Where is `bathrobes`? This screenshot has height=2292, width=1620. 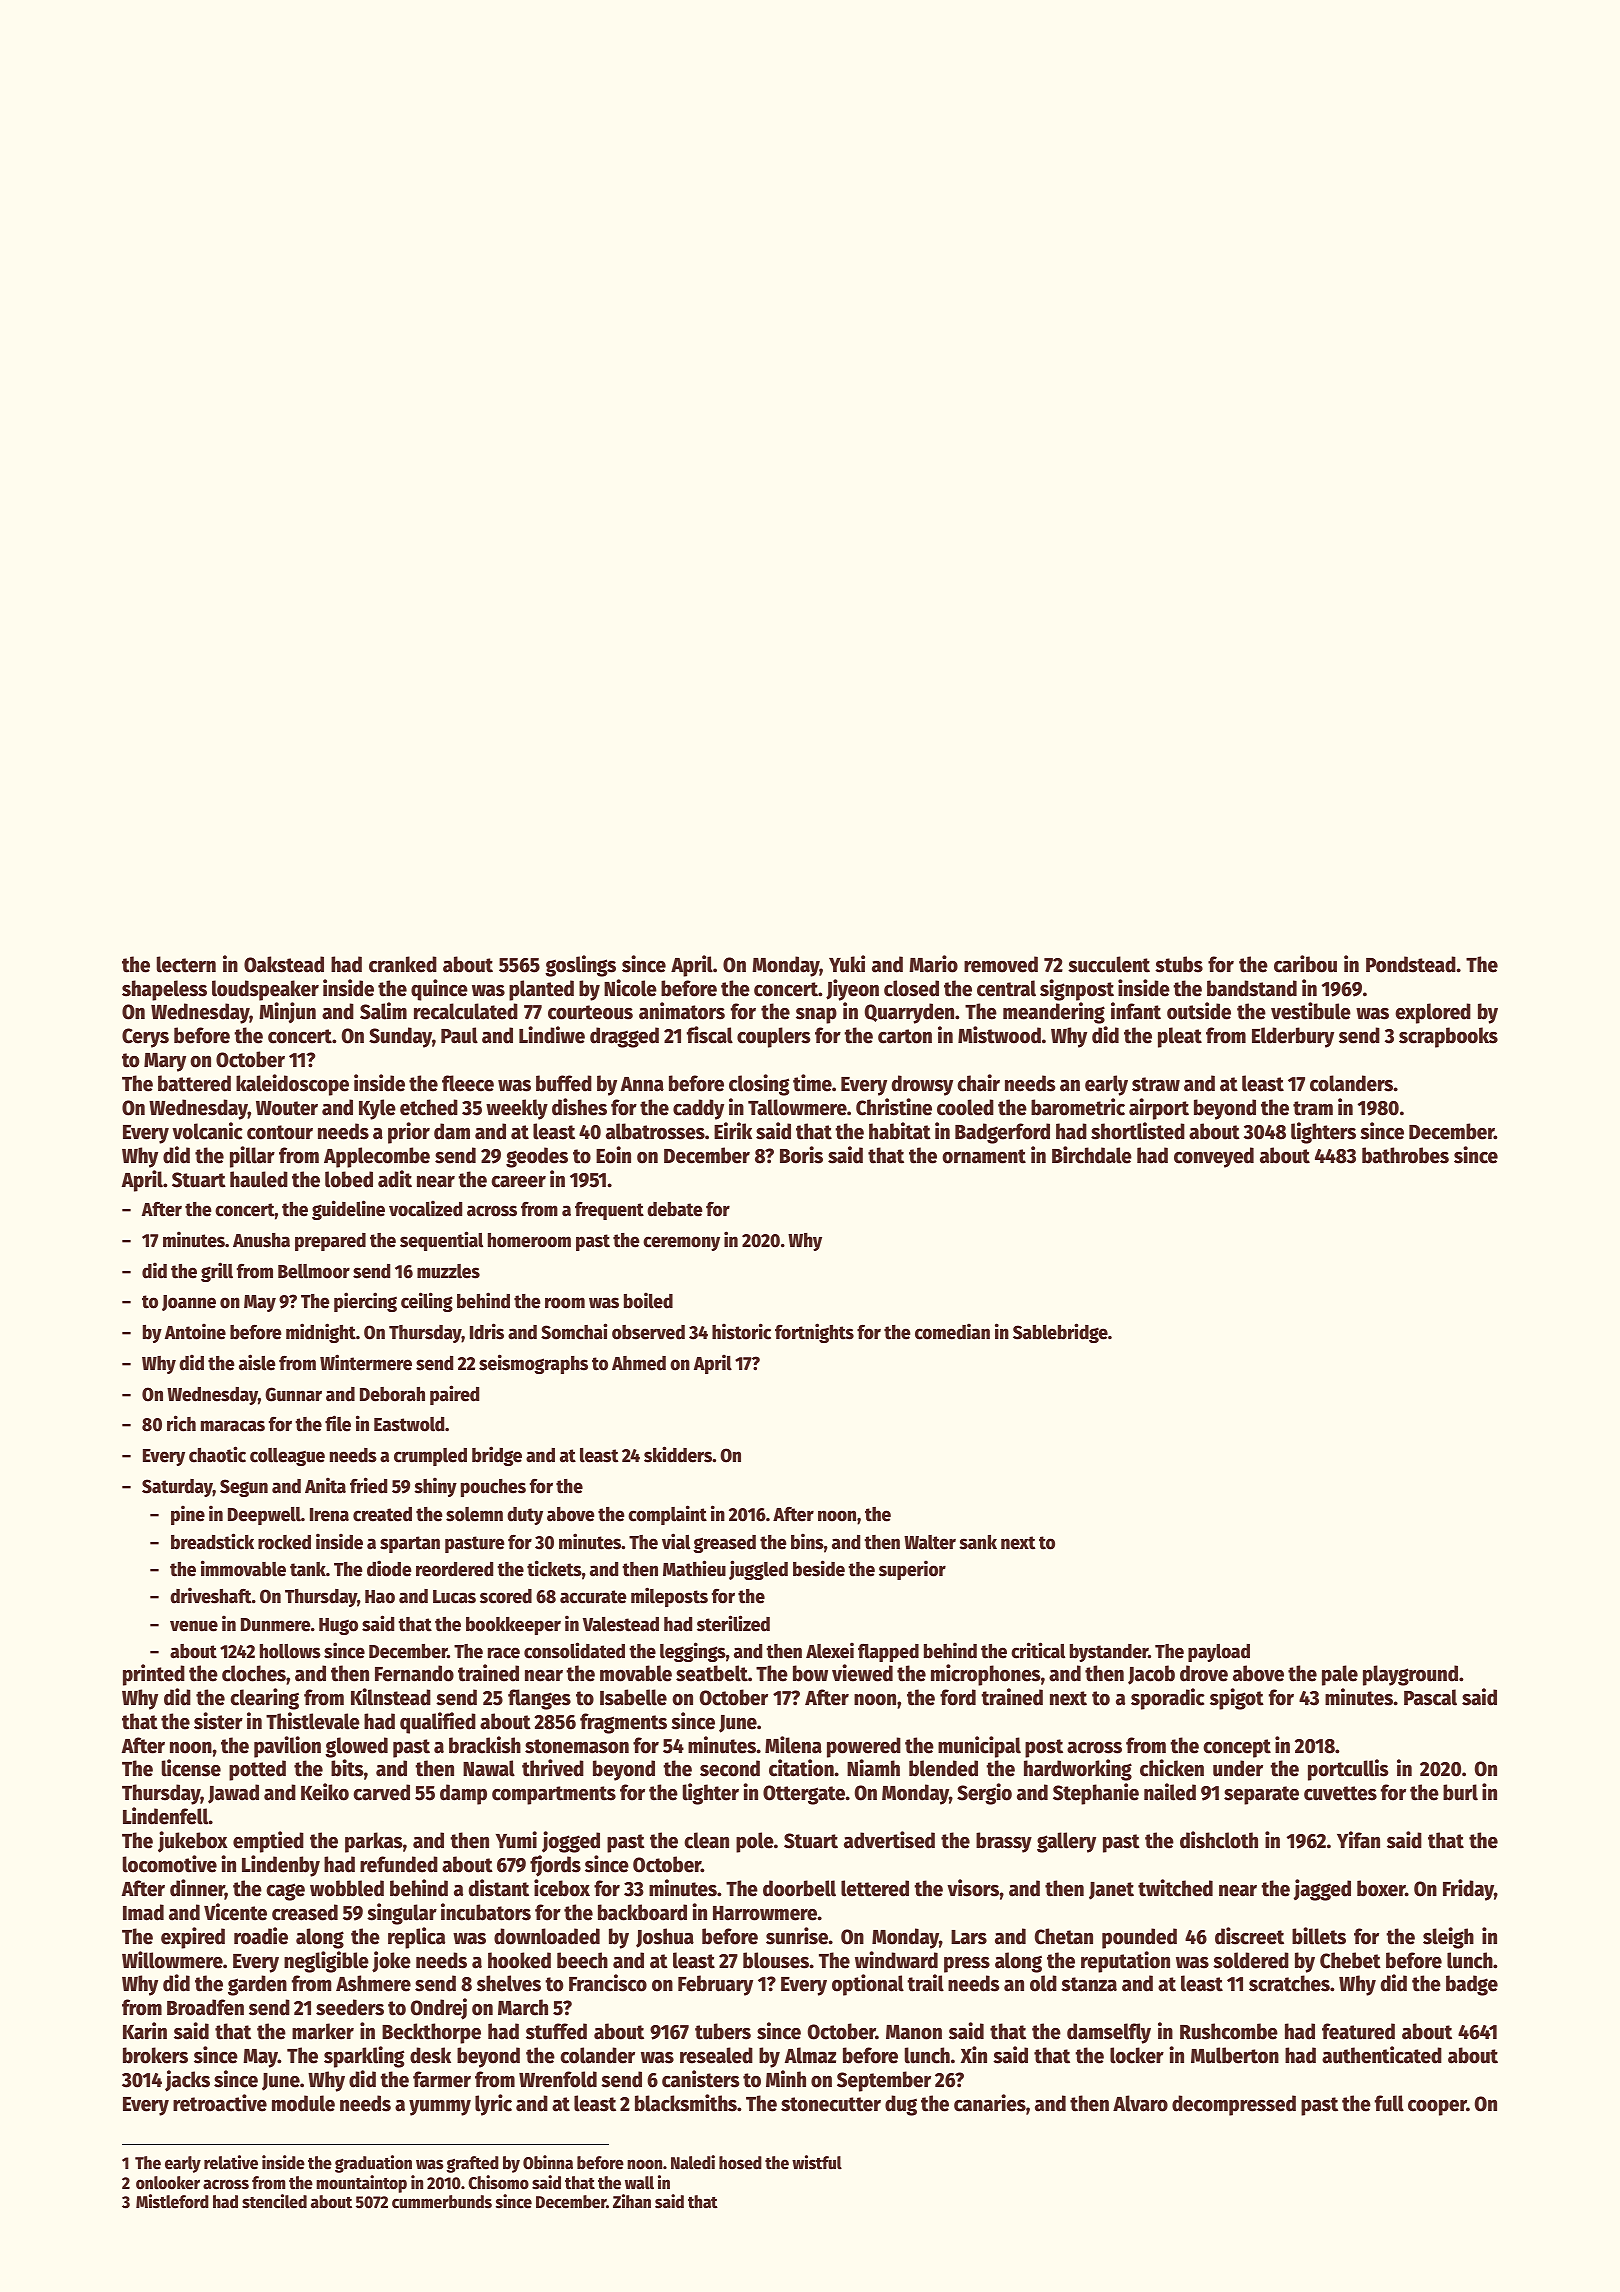
bathrobes is located at coordinates (1405, 1155).
